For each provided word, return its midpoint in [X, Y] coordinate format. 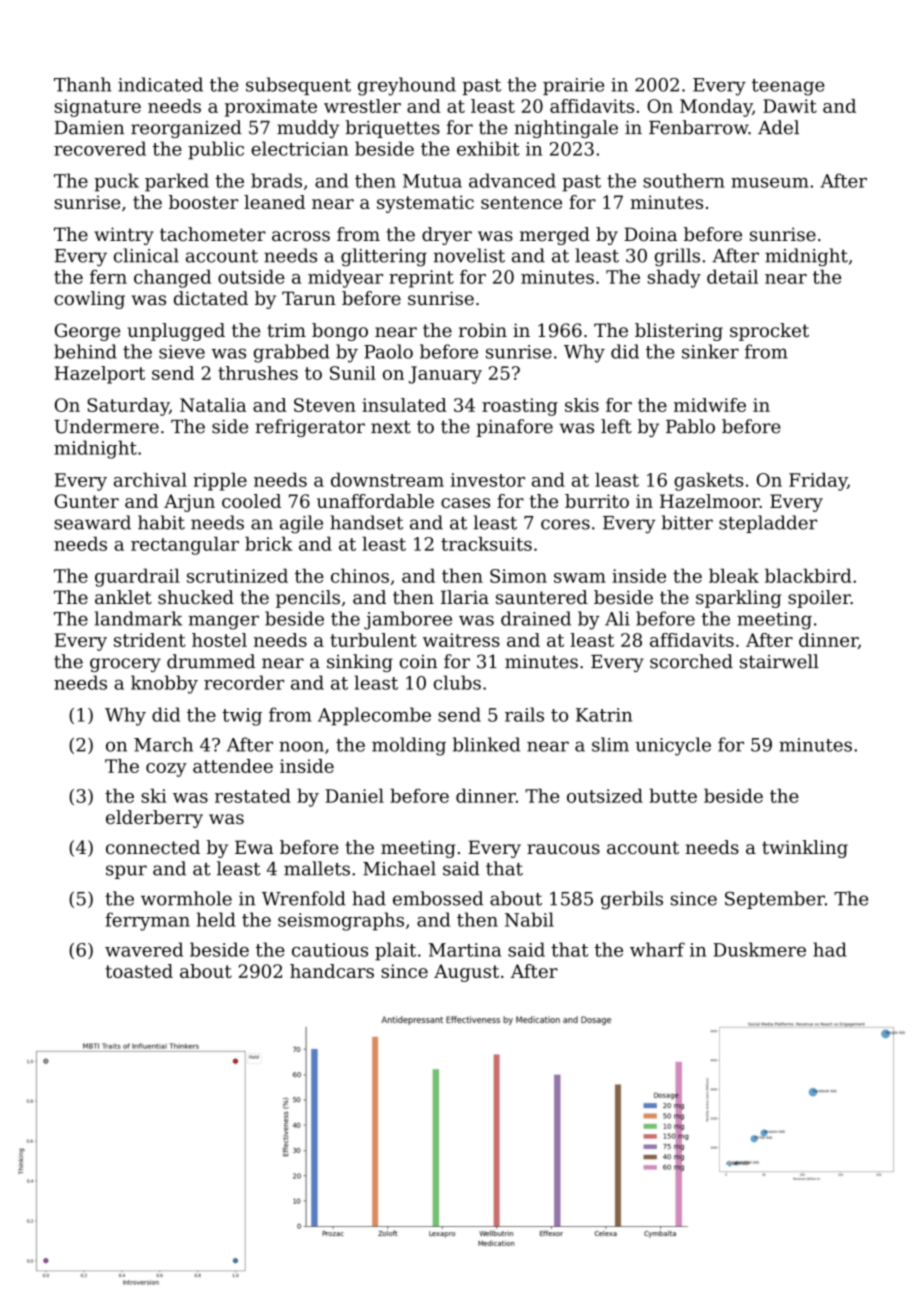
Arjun [189, 503]
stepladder [768, 524]
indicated [160, 84]
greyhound [407, 86]
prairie [573, 86]
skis [582, 405]
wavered [144, 949]
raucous [563, 849]
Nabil [529, 919]
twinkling [805, 849]
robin [483, 330]
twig [242, 717]
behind [85, 351]
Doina [650, 234]
